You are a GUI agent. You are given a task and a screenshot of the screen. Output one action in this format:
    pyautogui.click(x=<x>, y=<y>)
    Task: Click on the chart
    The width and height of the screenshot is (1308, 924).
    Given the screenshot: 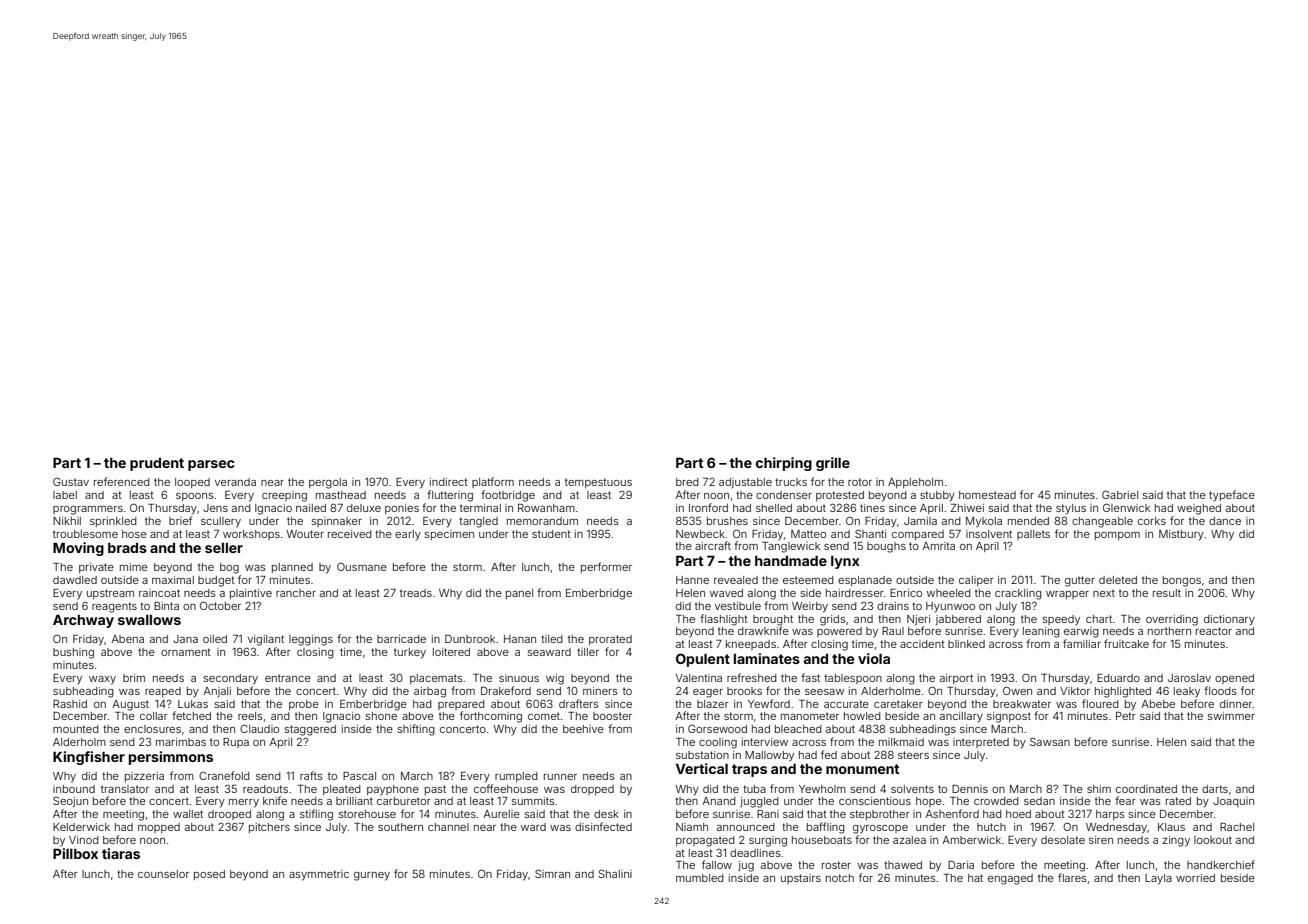 What is the action you would take?
    pyautogui.click(x=1099, y=619)
